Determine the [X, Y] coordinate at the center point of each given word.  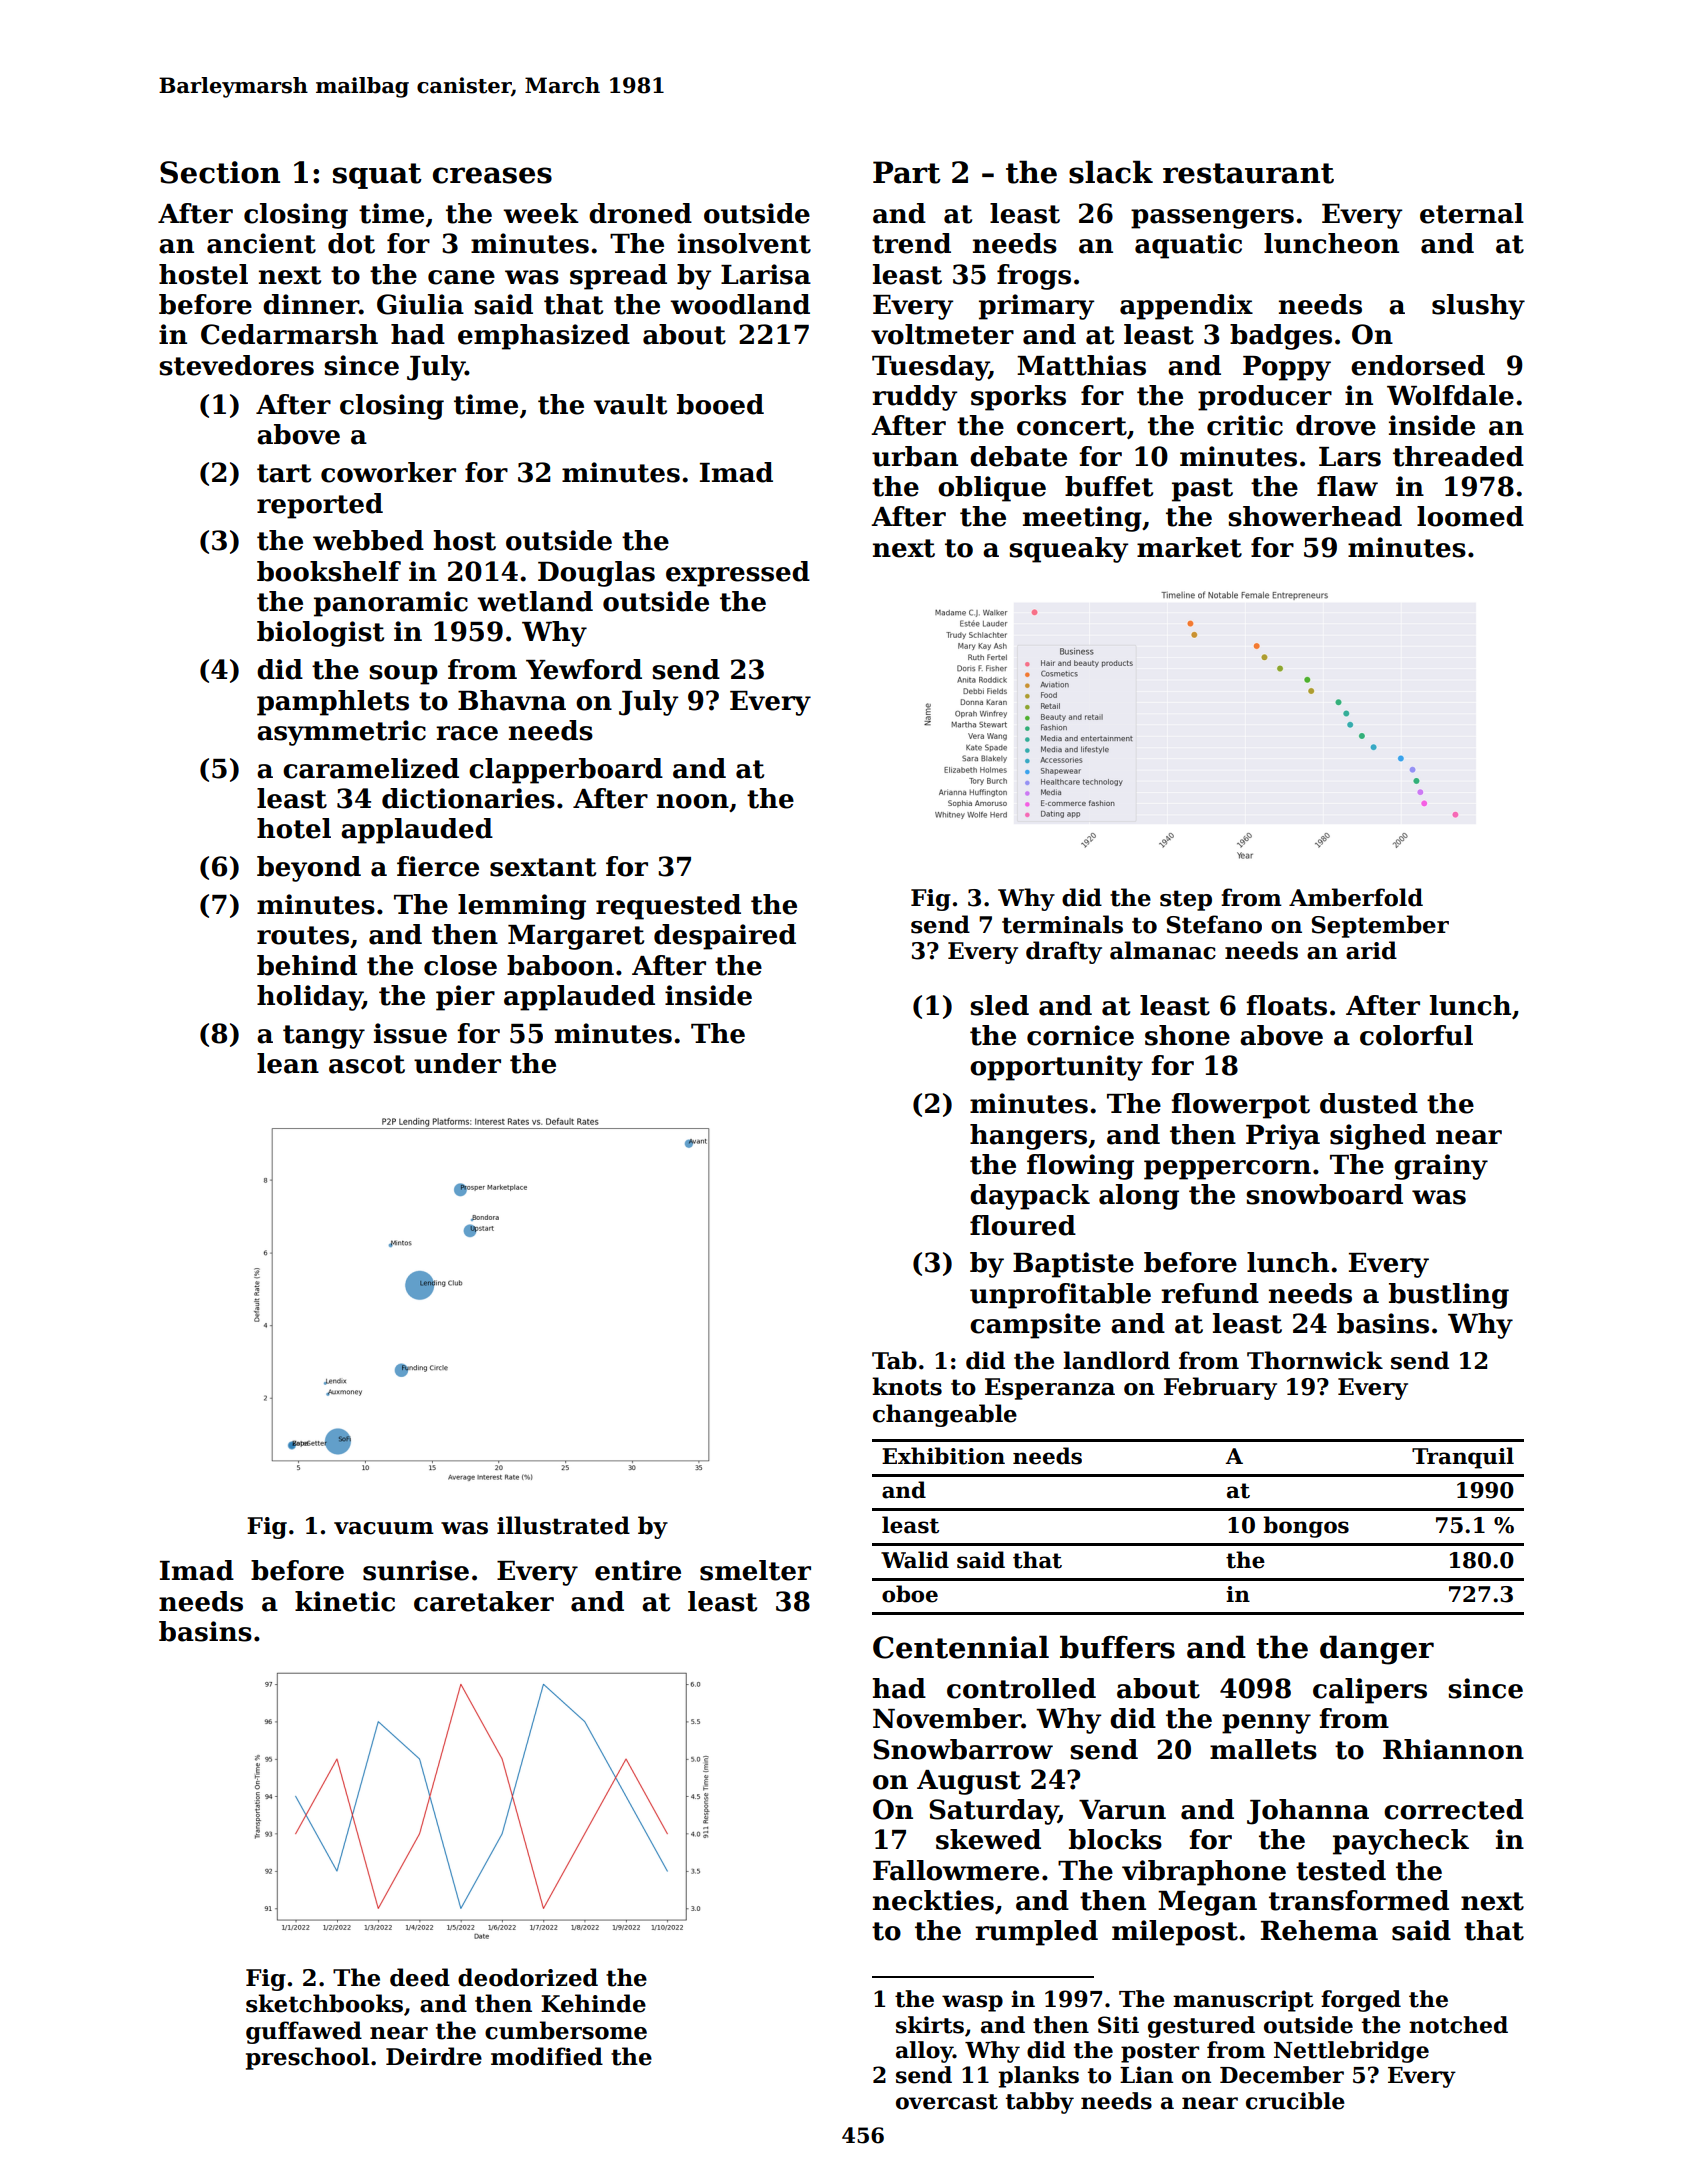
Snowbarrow [963, 1749]
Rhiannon [1453, 1749]
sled [999, 1005]
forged [1361, 2001]
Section [220, 172]
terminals [1062, 924]
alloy [924, 2052]
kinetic [345, 1601]
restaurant [1248, 173]
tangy [324, 1037]
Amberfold [1356, 897]
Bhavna [512, 700]
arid [1371, 950]
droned [640, 213]
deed [420, 1977]
